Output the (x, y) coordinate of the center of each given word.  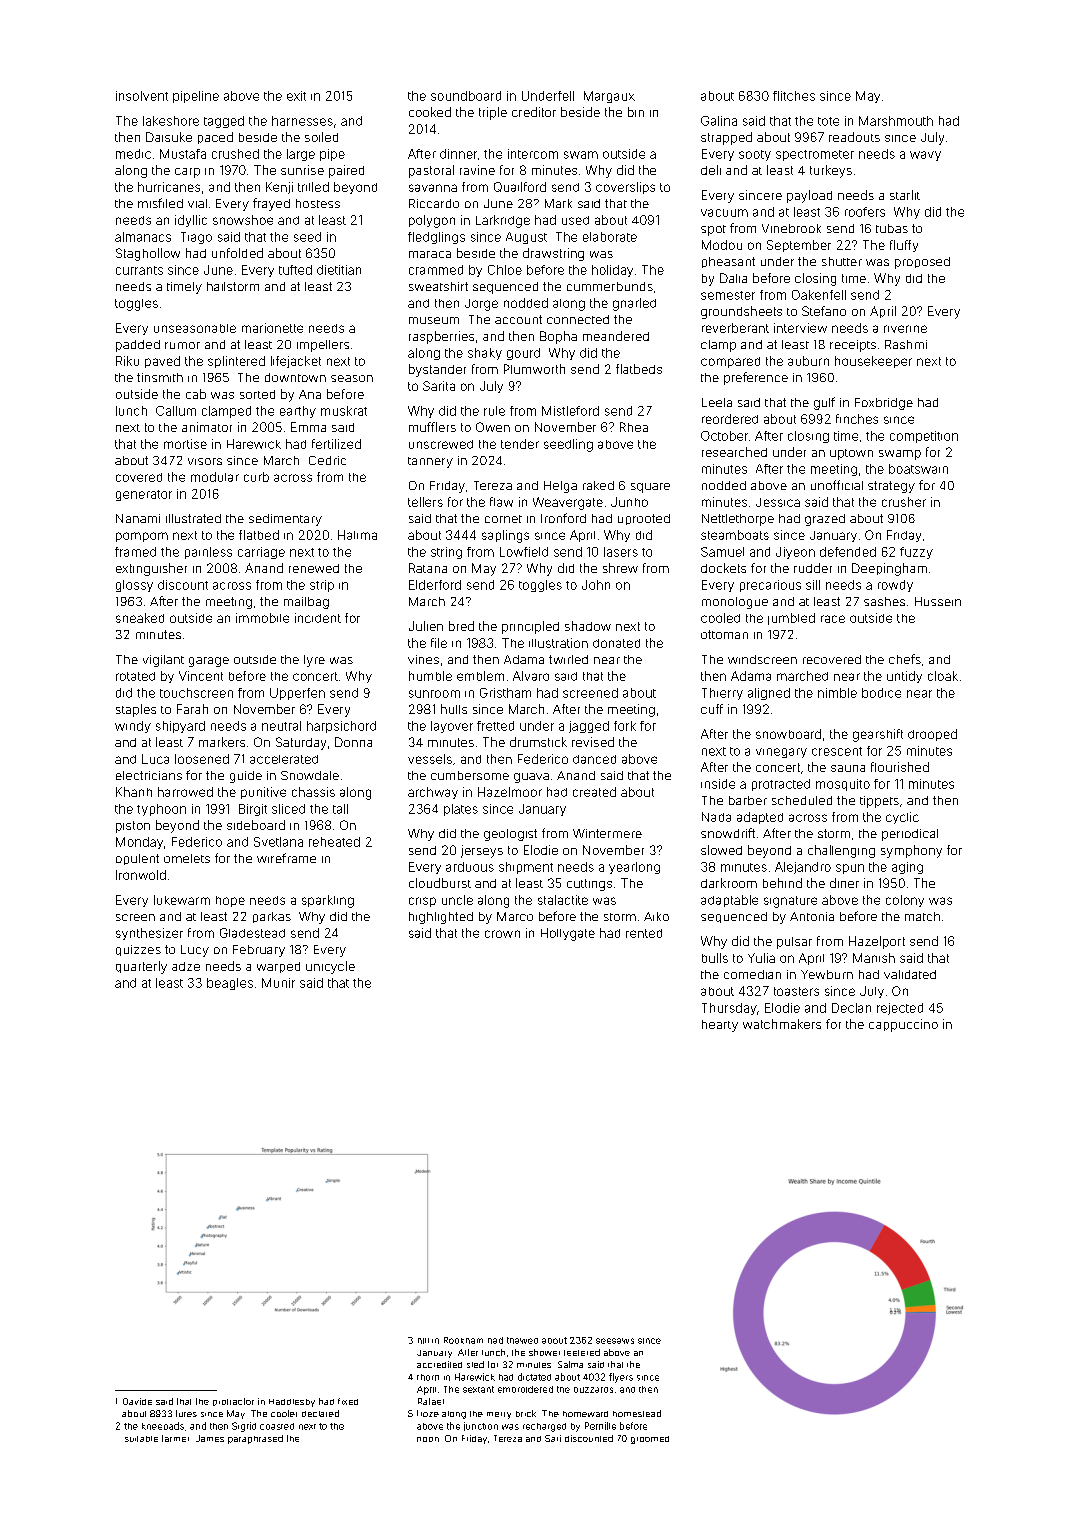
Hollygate (568, 934)
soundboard (466, 96)
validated (910, 974)
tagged (224, 122)
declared (320, 1413)
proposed (922, 263)
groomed (650, 1440)
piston (133, 827)
